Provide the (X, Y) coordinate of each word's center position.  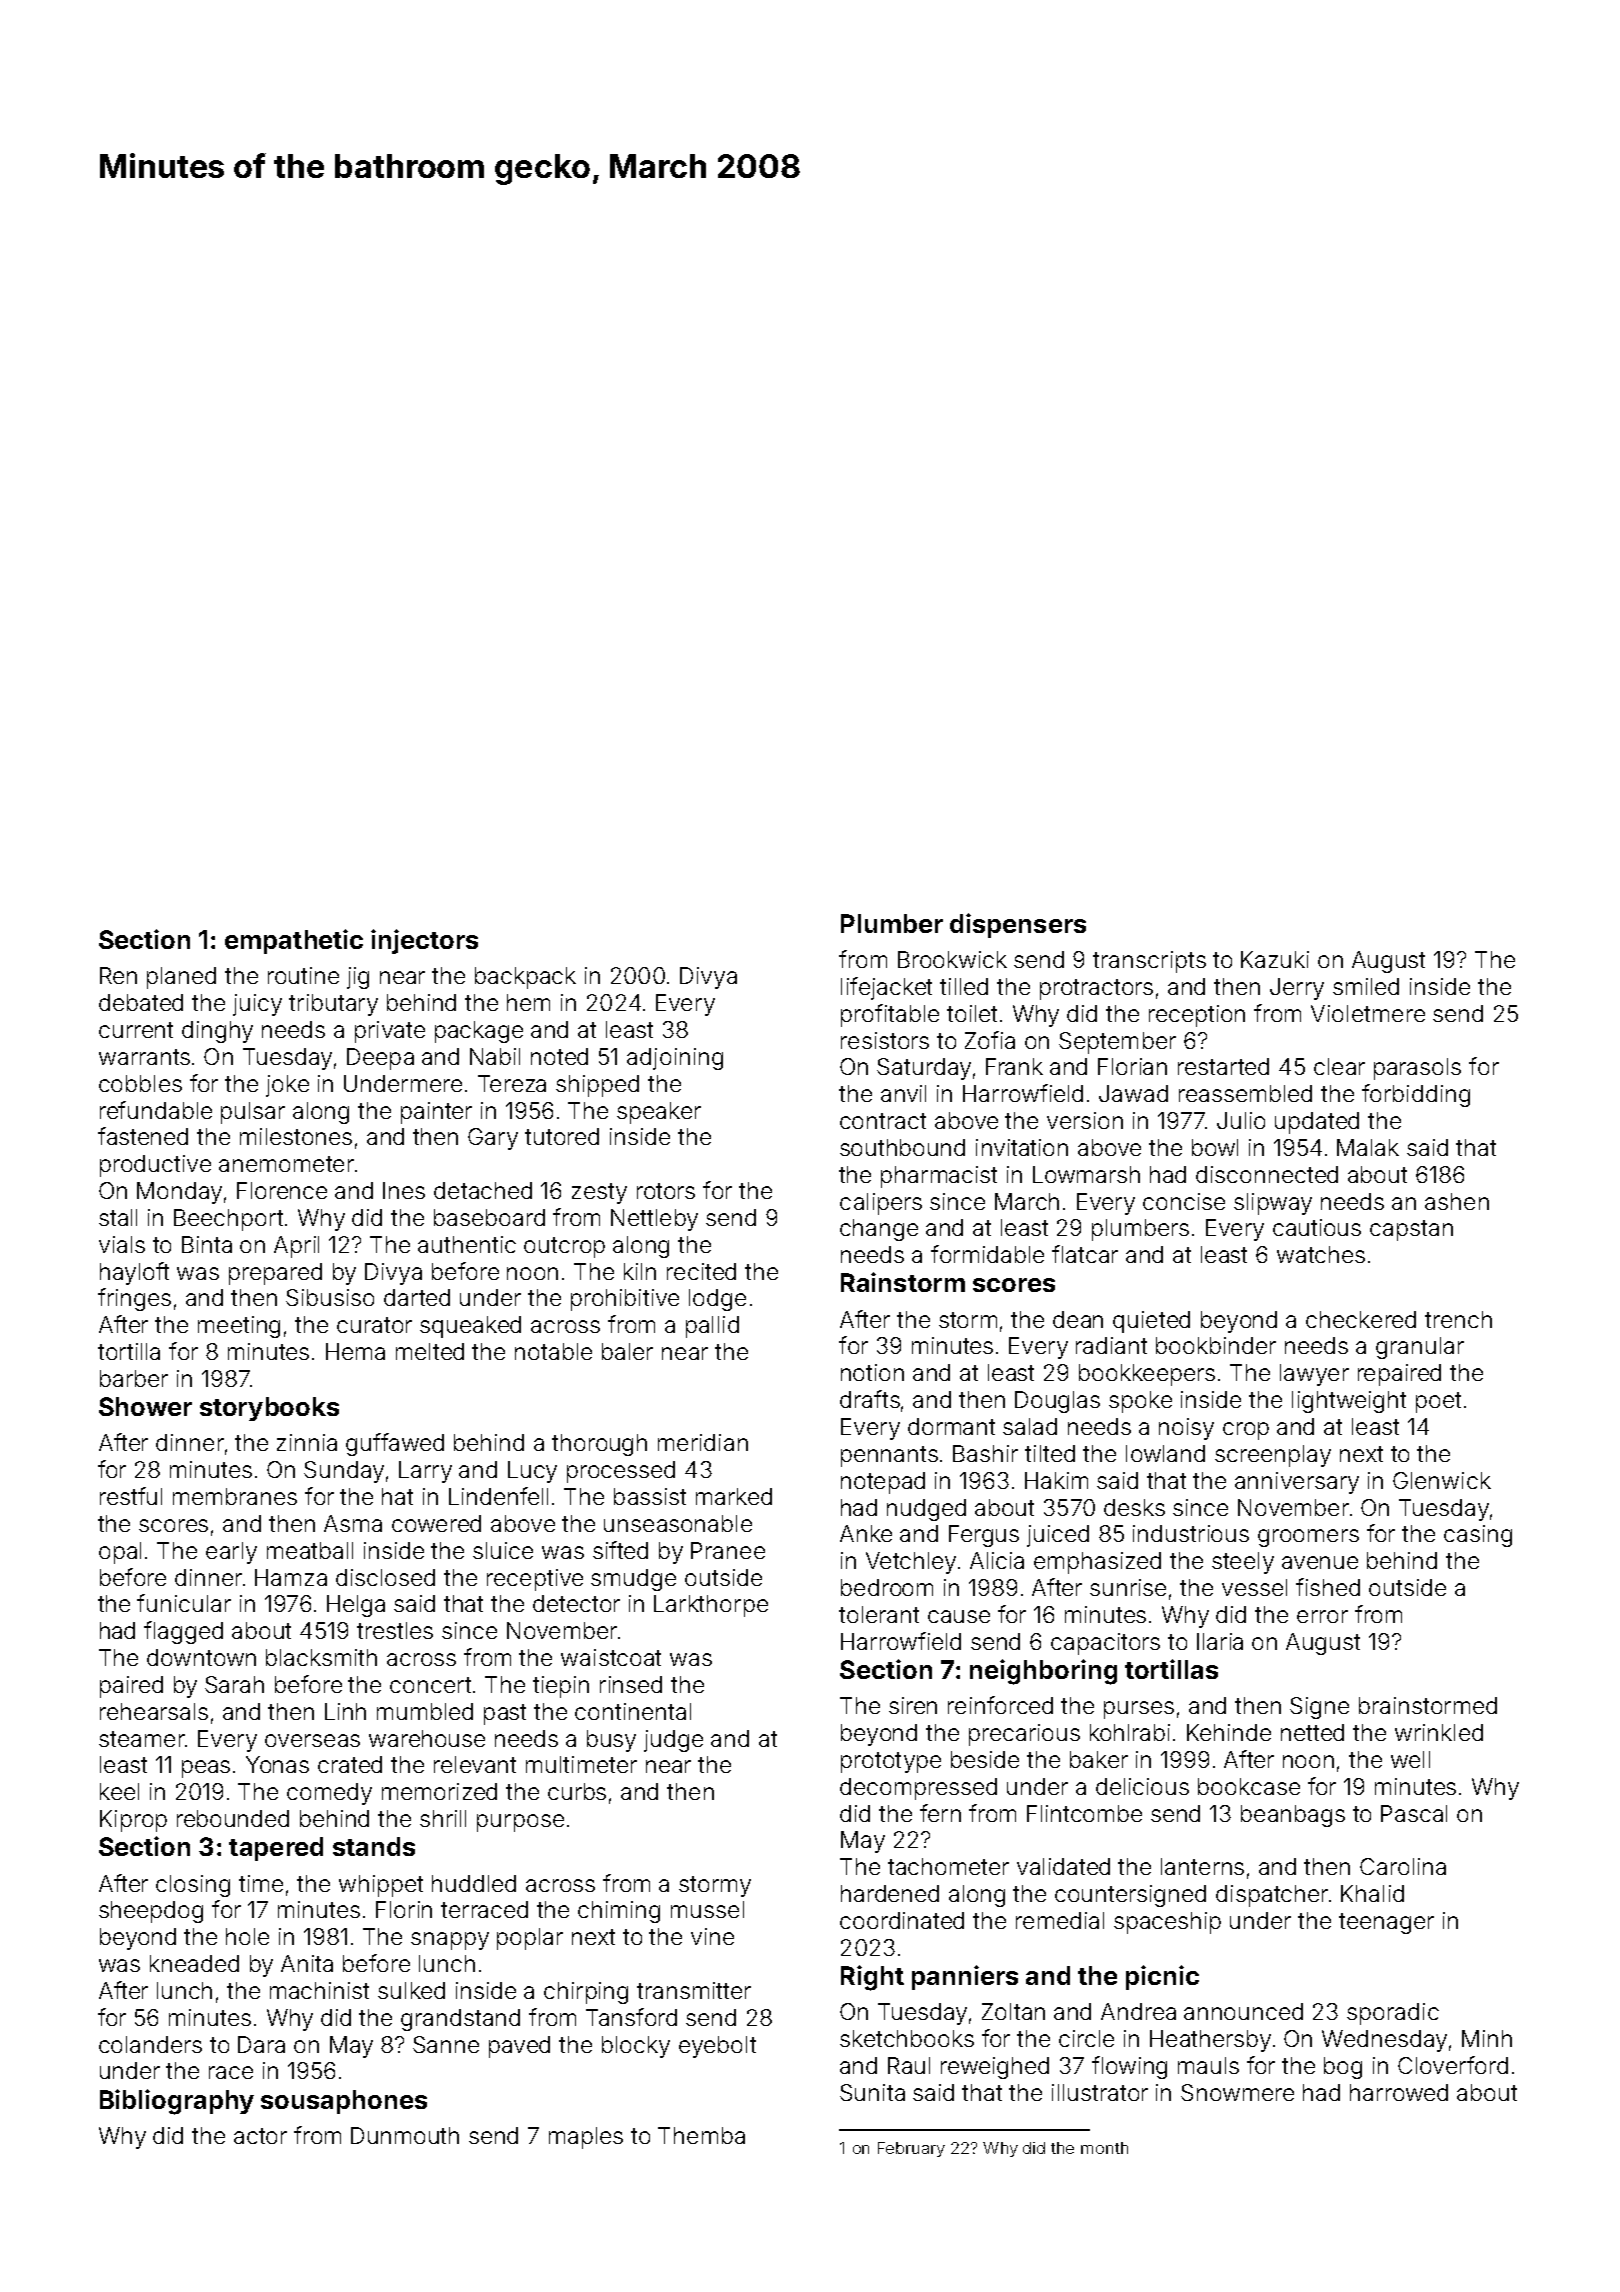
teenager (1386, 1923)
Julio (1241, 1120)
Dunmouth (405, 2135)
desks (1134, 1507)
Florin (404, 1909)
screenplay (1273, 1456)
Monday (179, 1193)
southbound (902, 1147)
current (136, 1030)
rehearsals (154, 1711)
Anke (866, 1533)
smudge (633, 1580)
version (1085, 1120)
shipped (597, 1086)
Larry (425, 1472)
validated (1063, 1866)
